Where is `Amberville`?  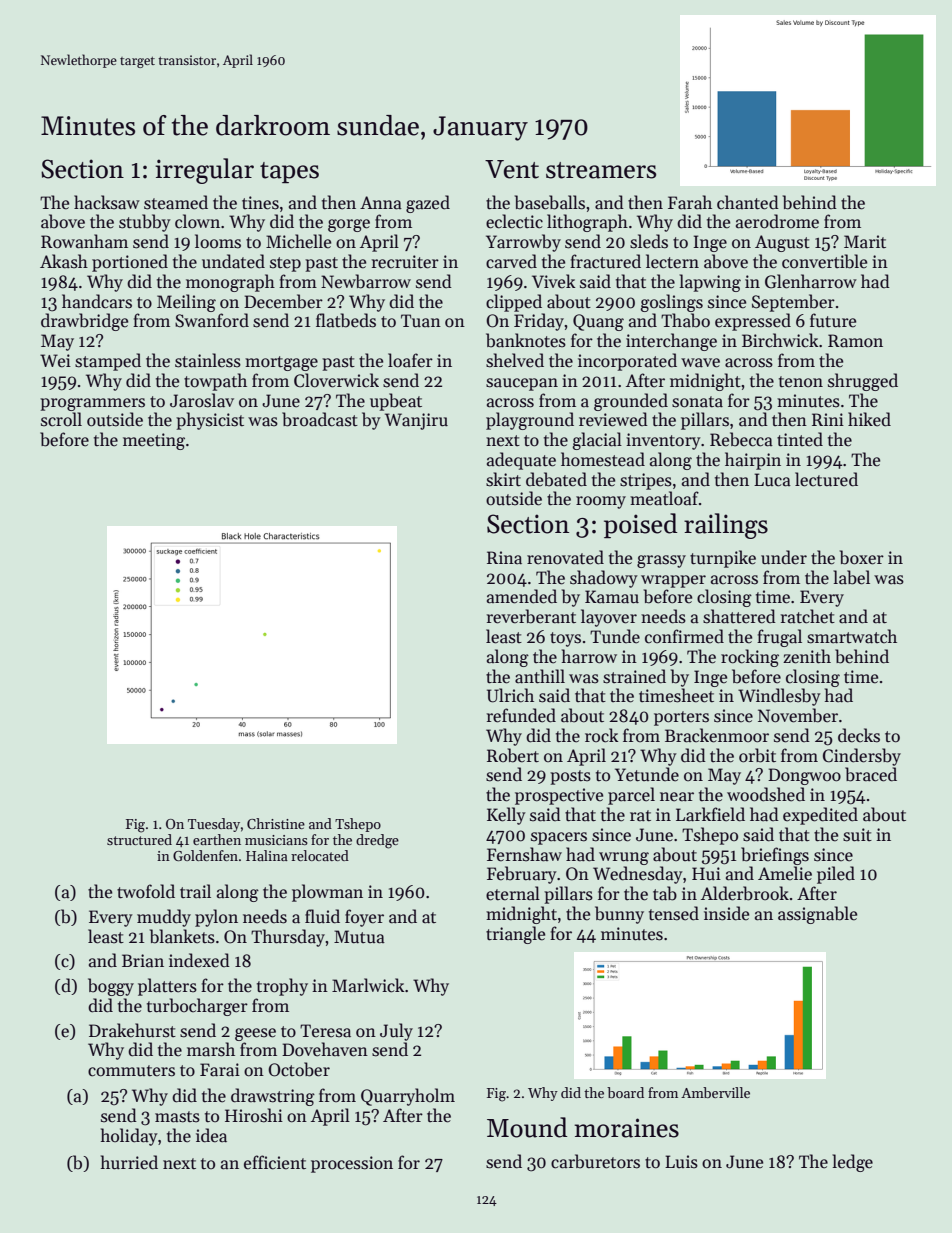
Amberville is located at coordinates (715, 1092).
